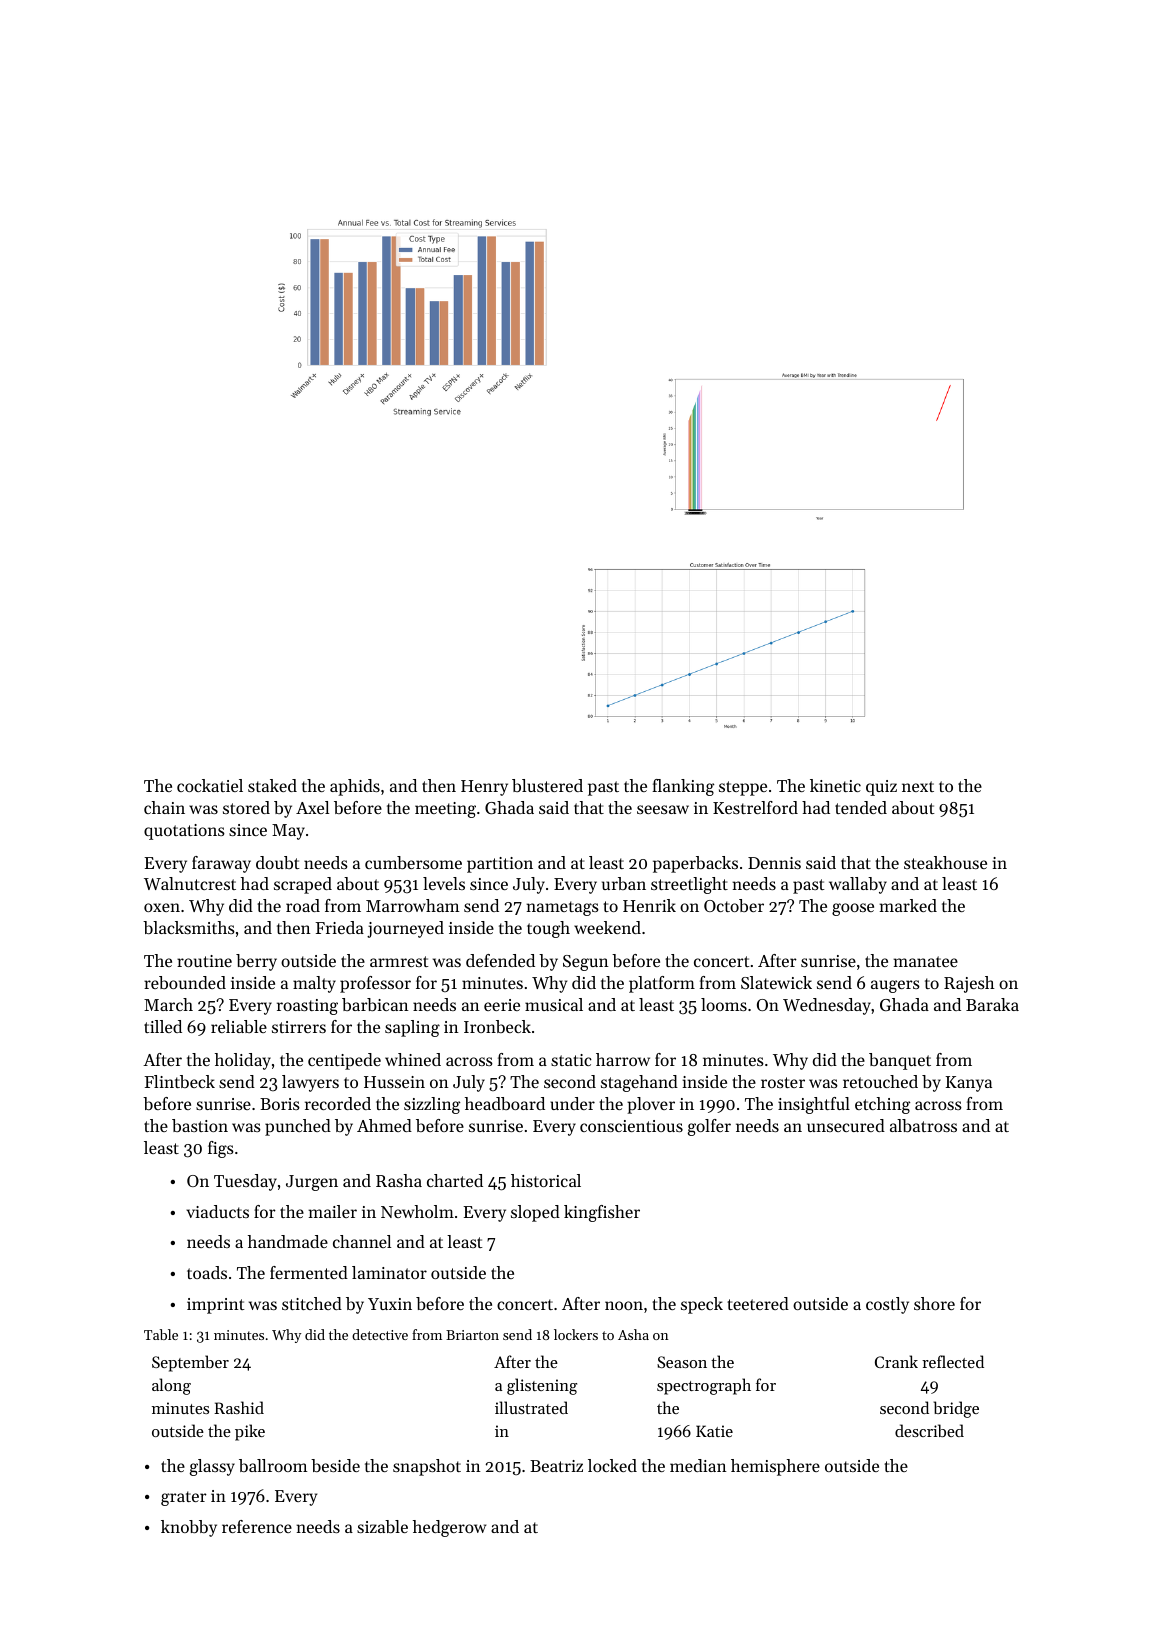 Image resolution: width=1168 pixels, height=1651 pixels. Describe the element at coordinates (339, 927) in the page. I see `Frieda` at that location.
